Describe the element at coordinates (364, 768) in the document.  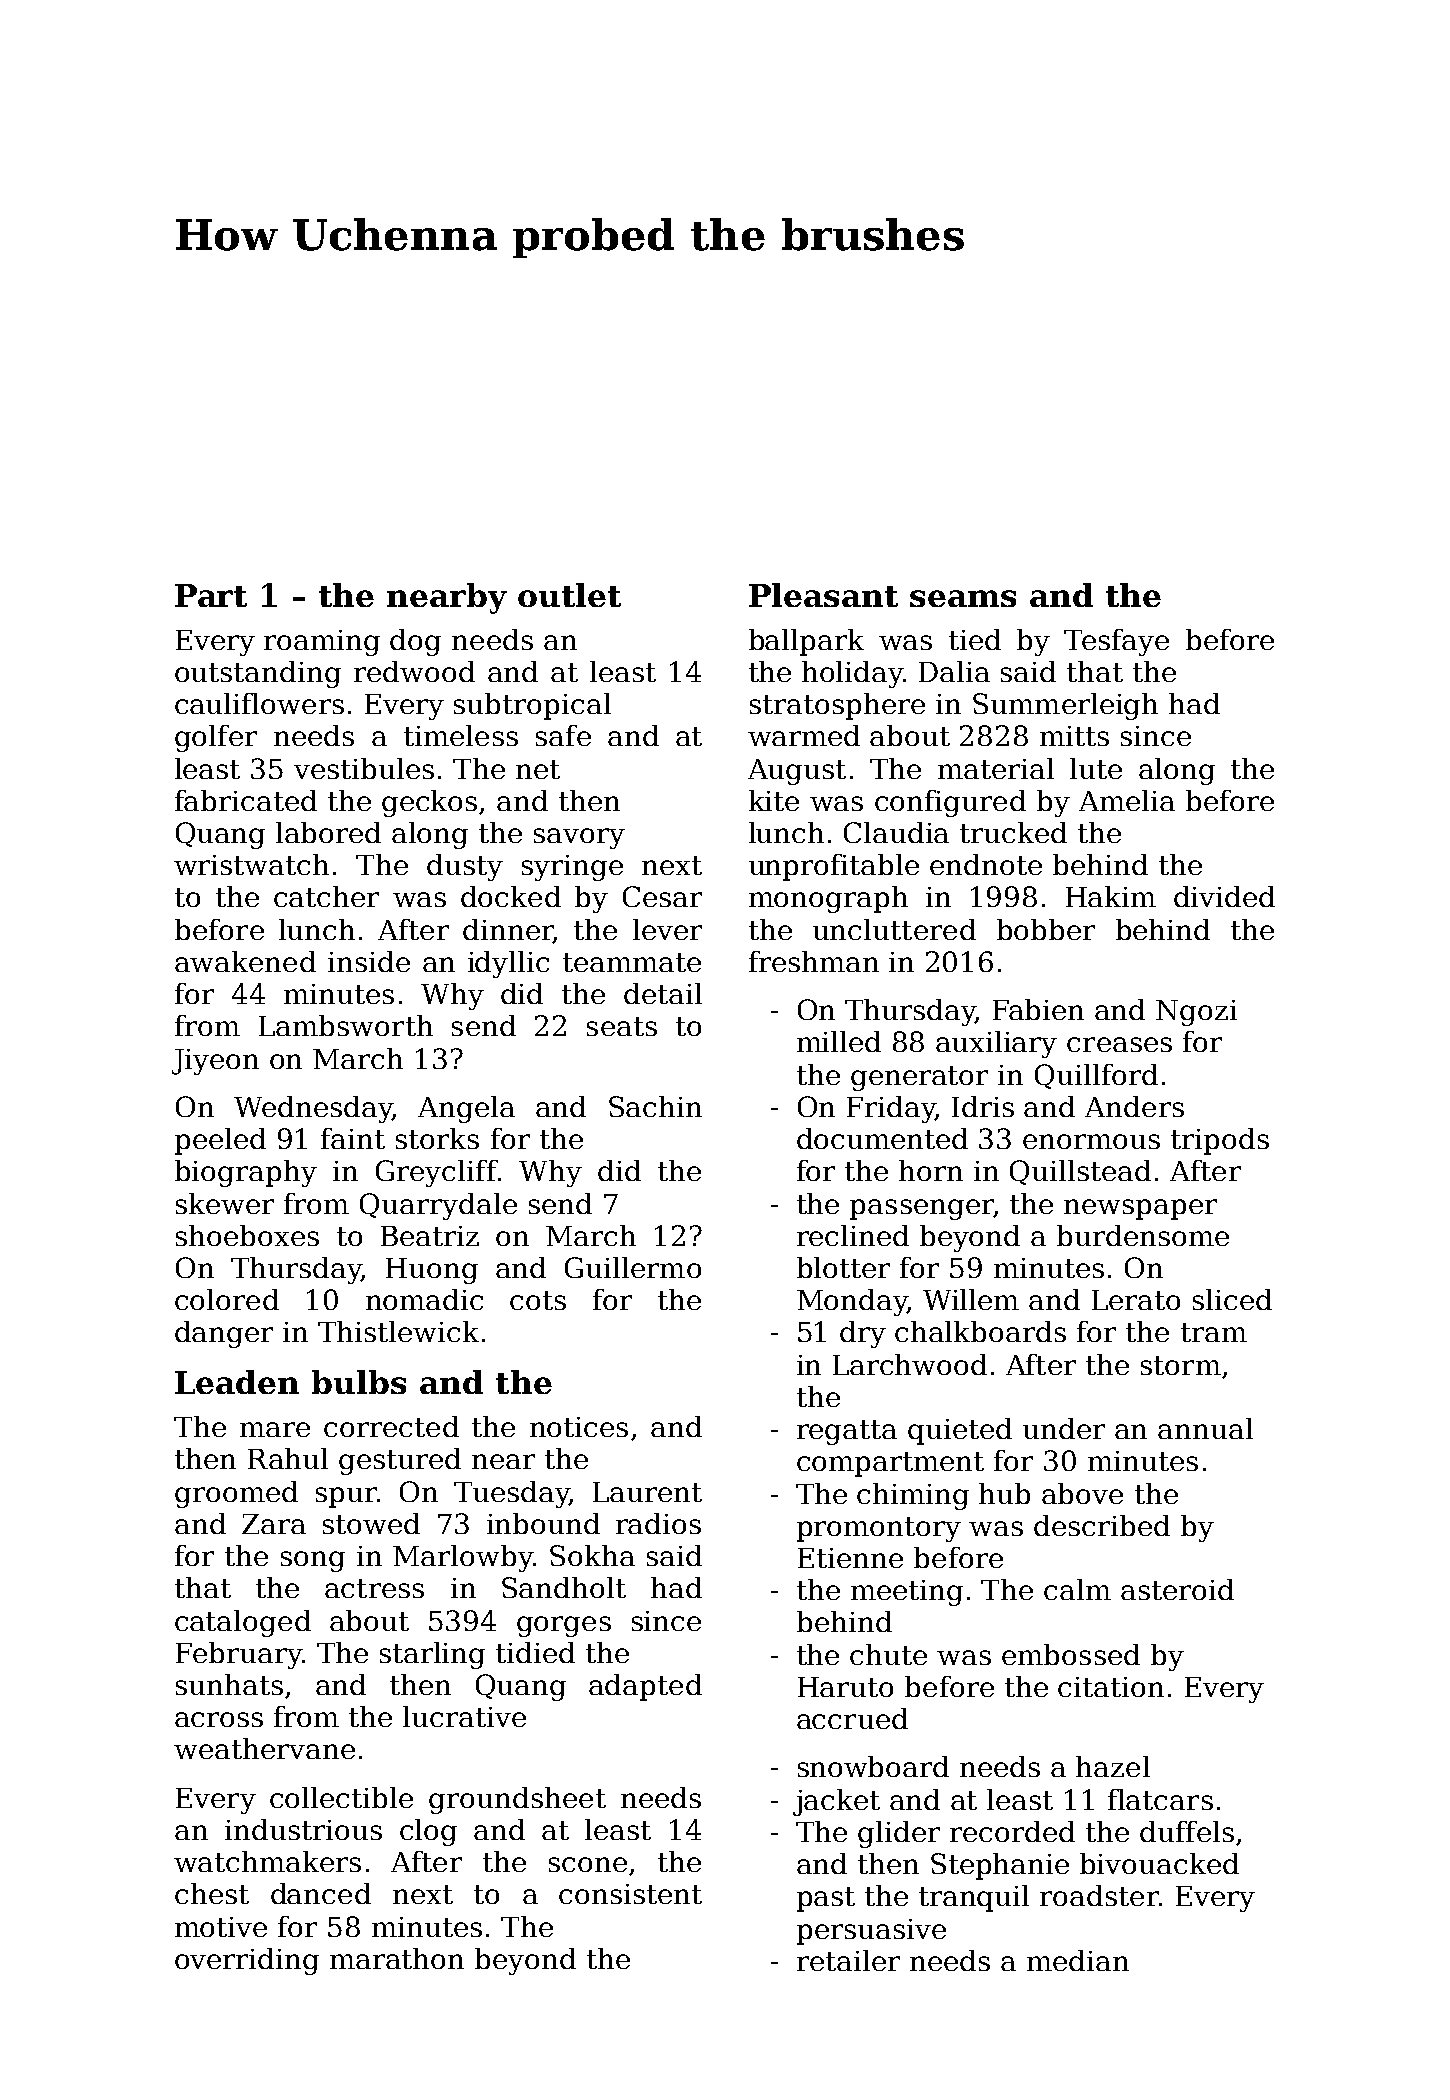
I see `vestibules` at that location.
